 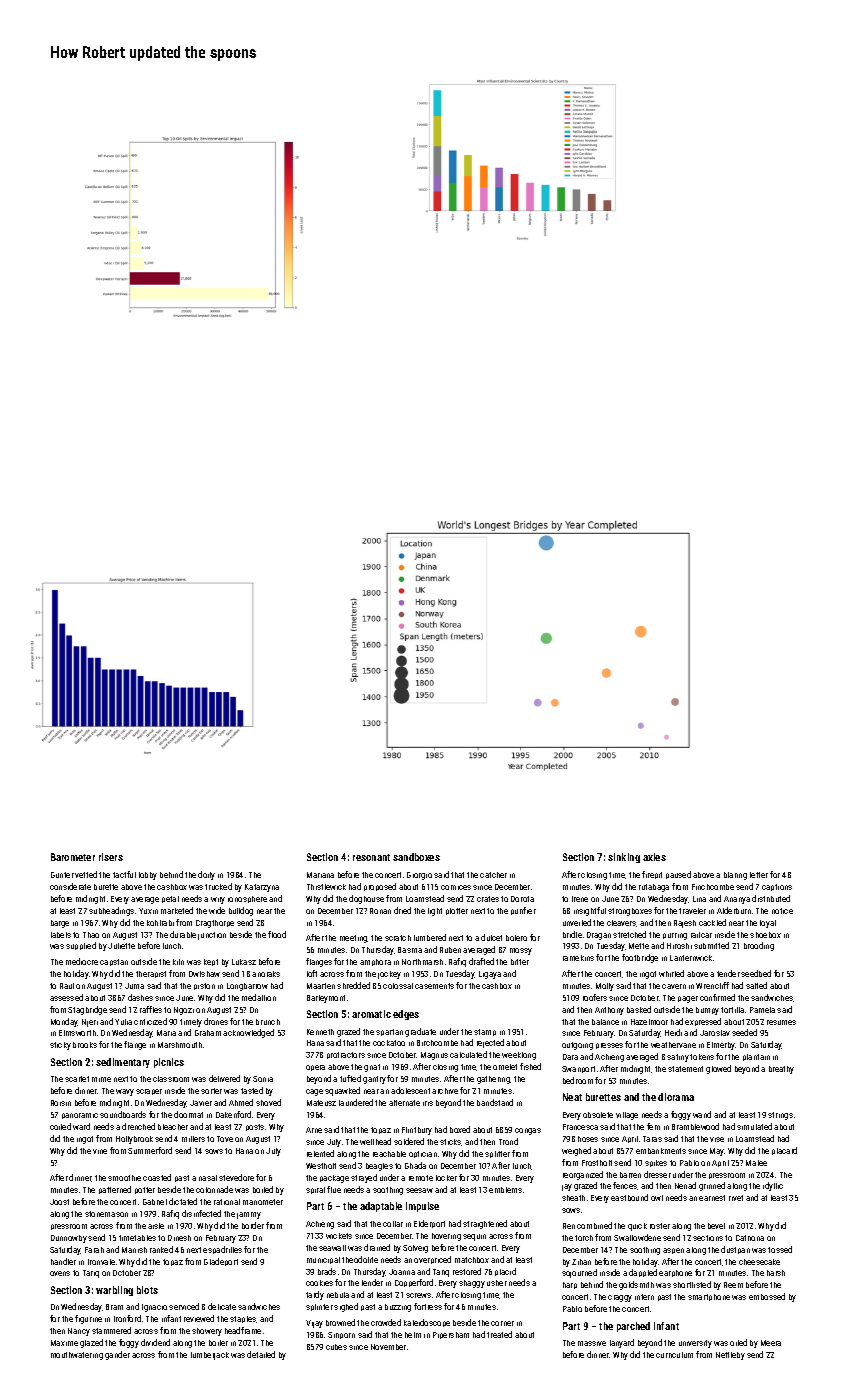 What do you see at coordinates (759, 946) in the page?
I see `brooding` at bounding box center [759, 946].
